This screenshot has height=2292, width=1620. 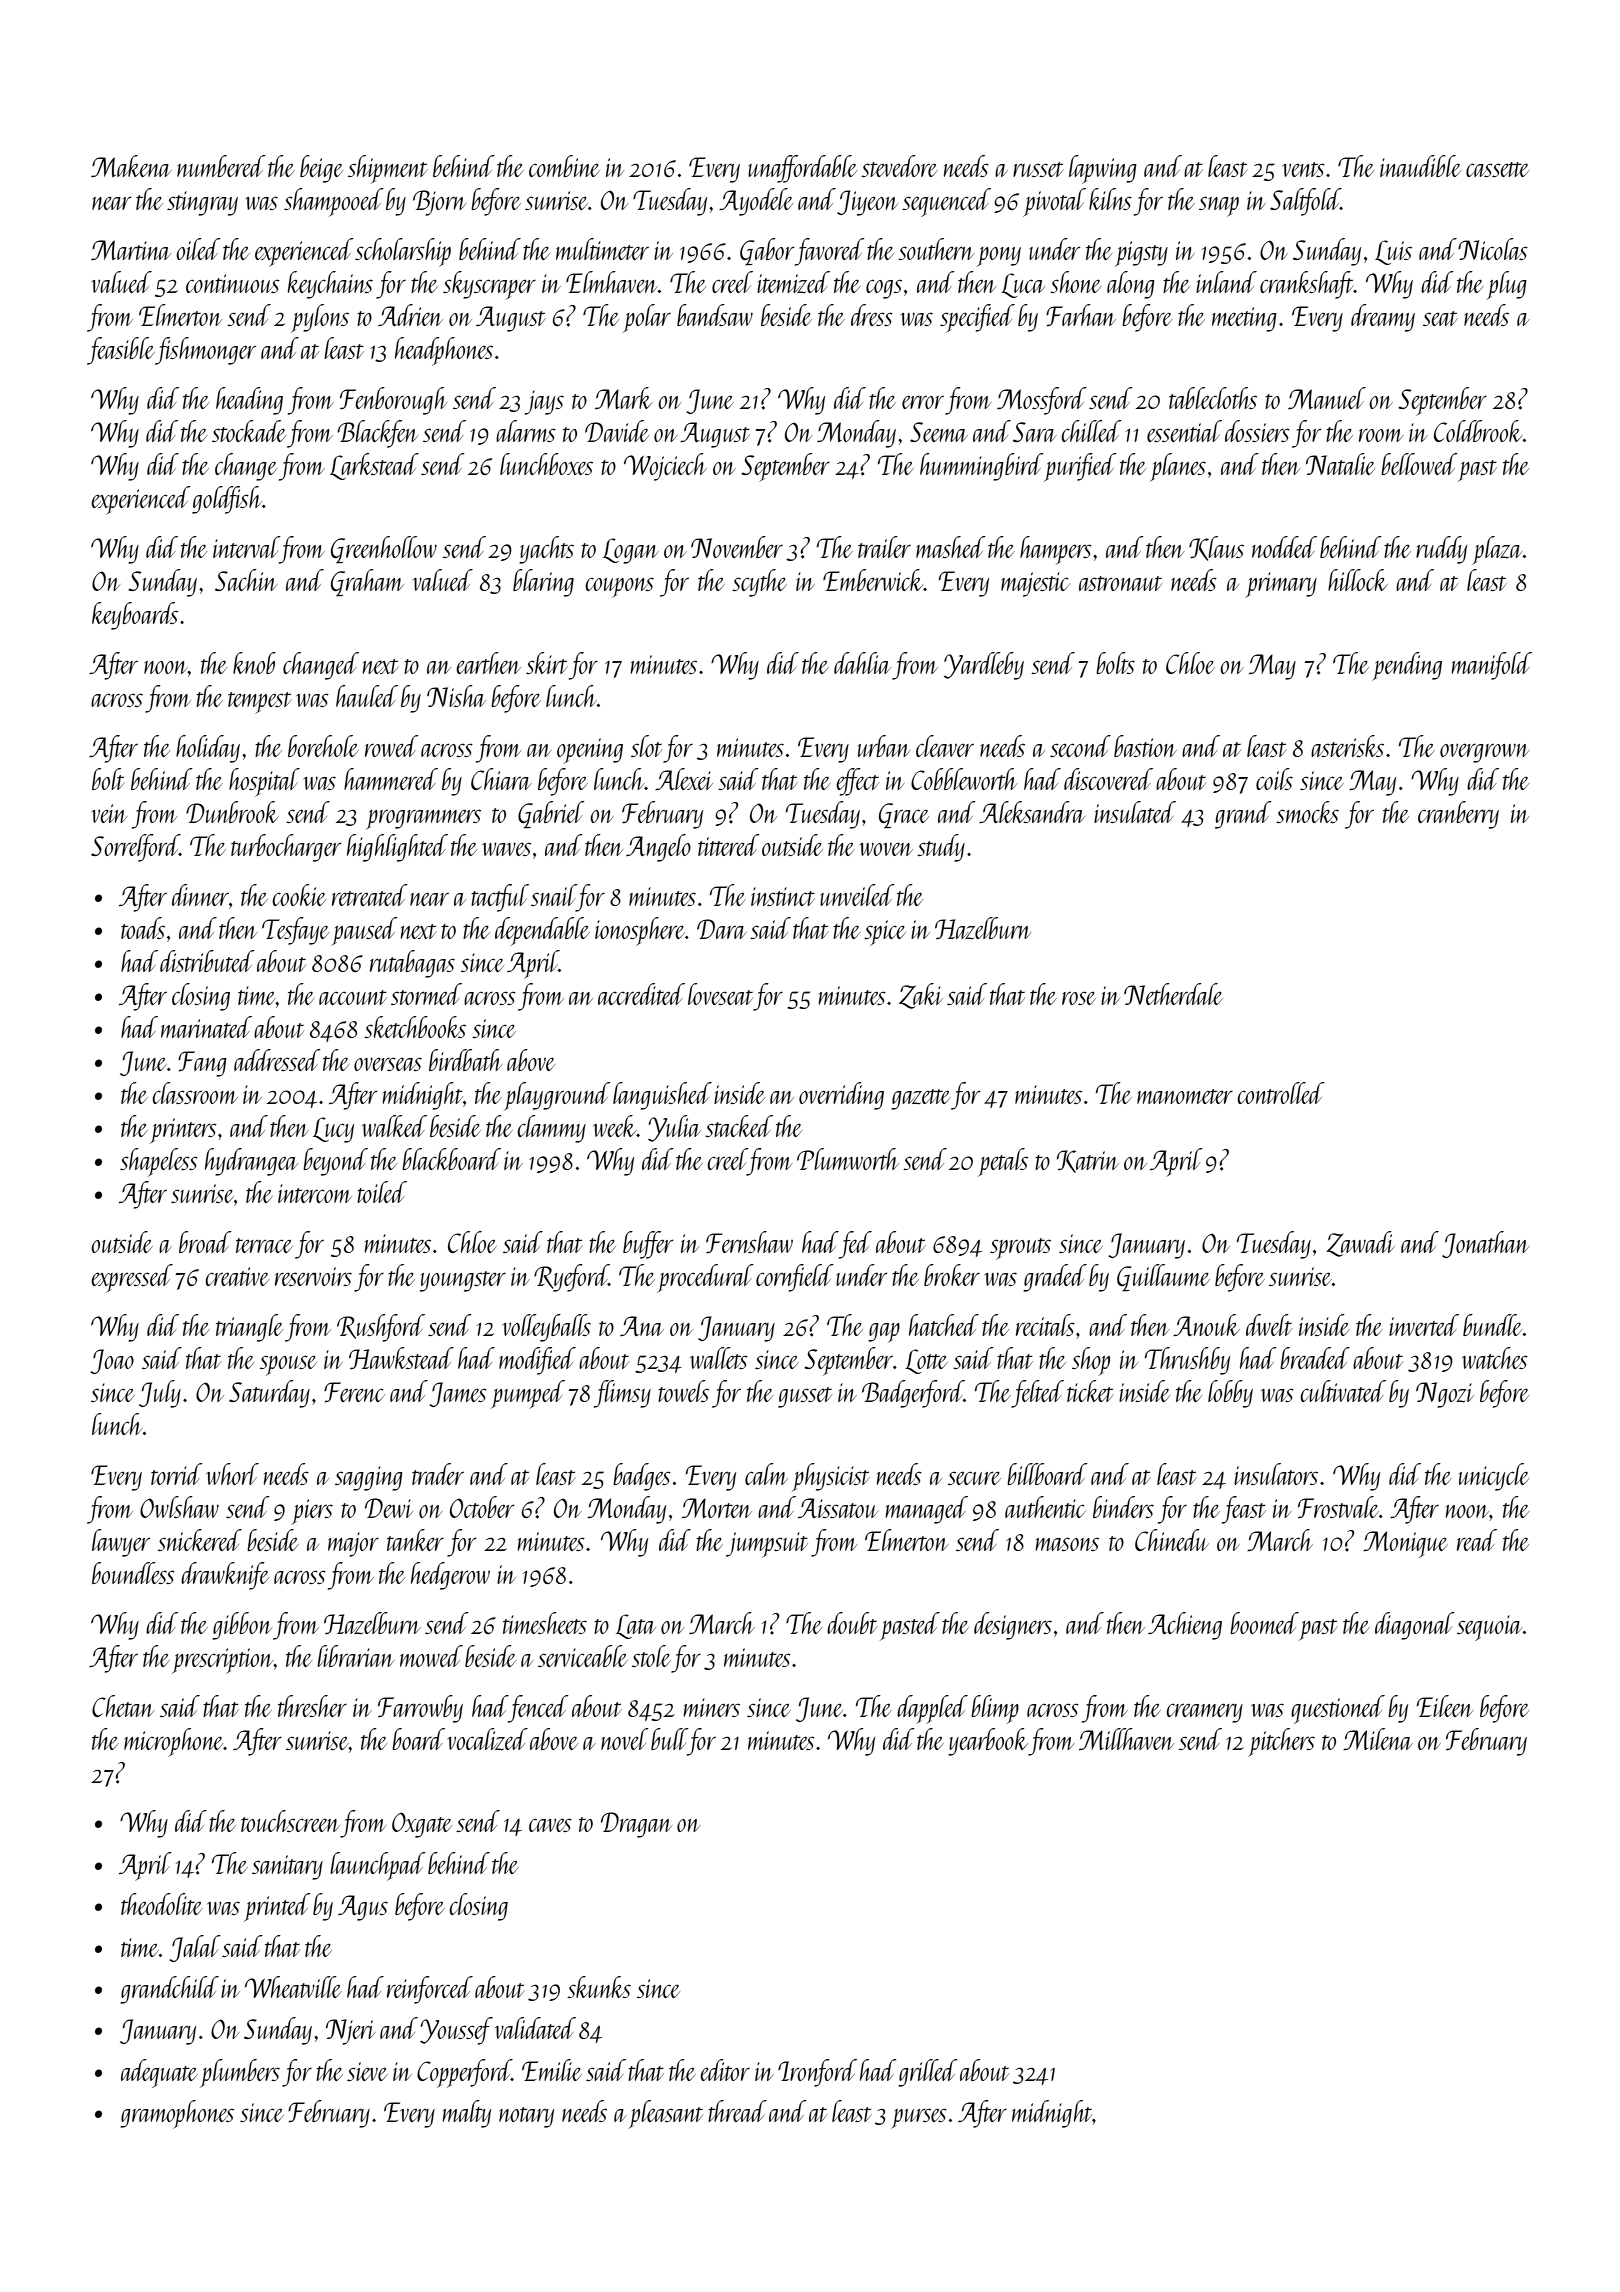 What do you see at coordinates (642, 1477) in the screenshot?
I see `badges` at bounding box center [642, 1477].
